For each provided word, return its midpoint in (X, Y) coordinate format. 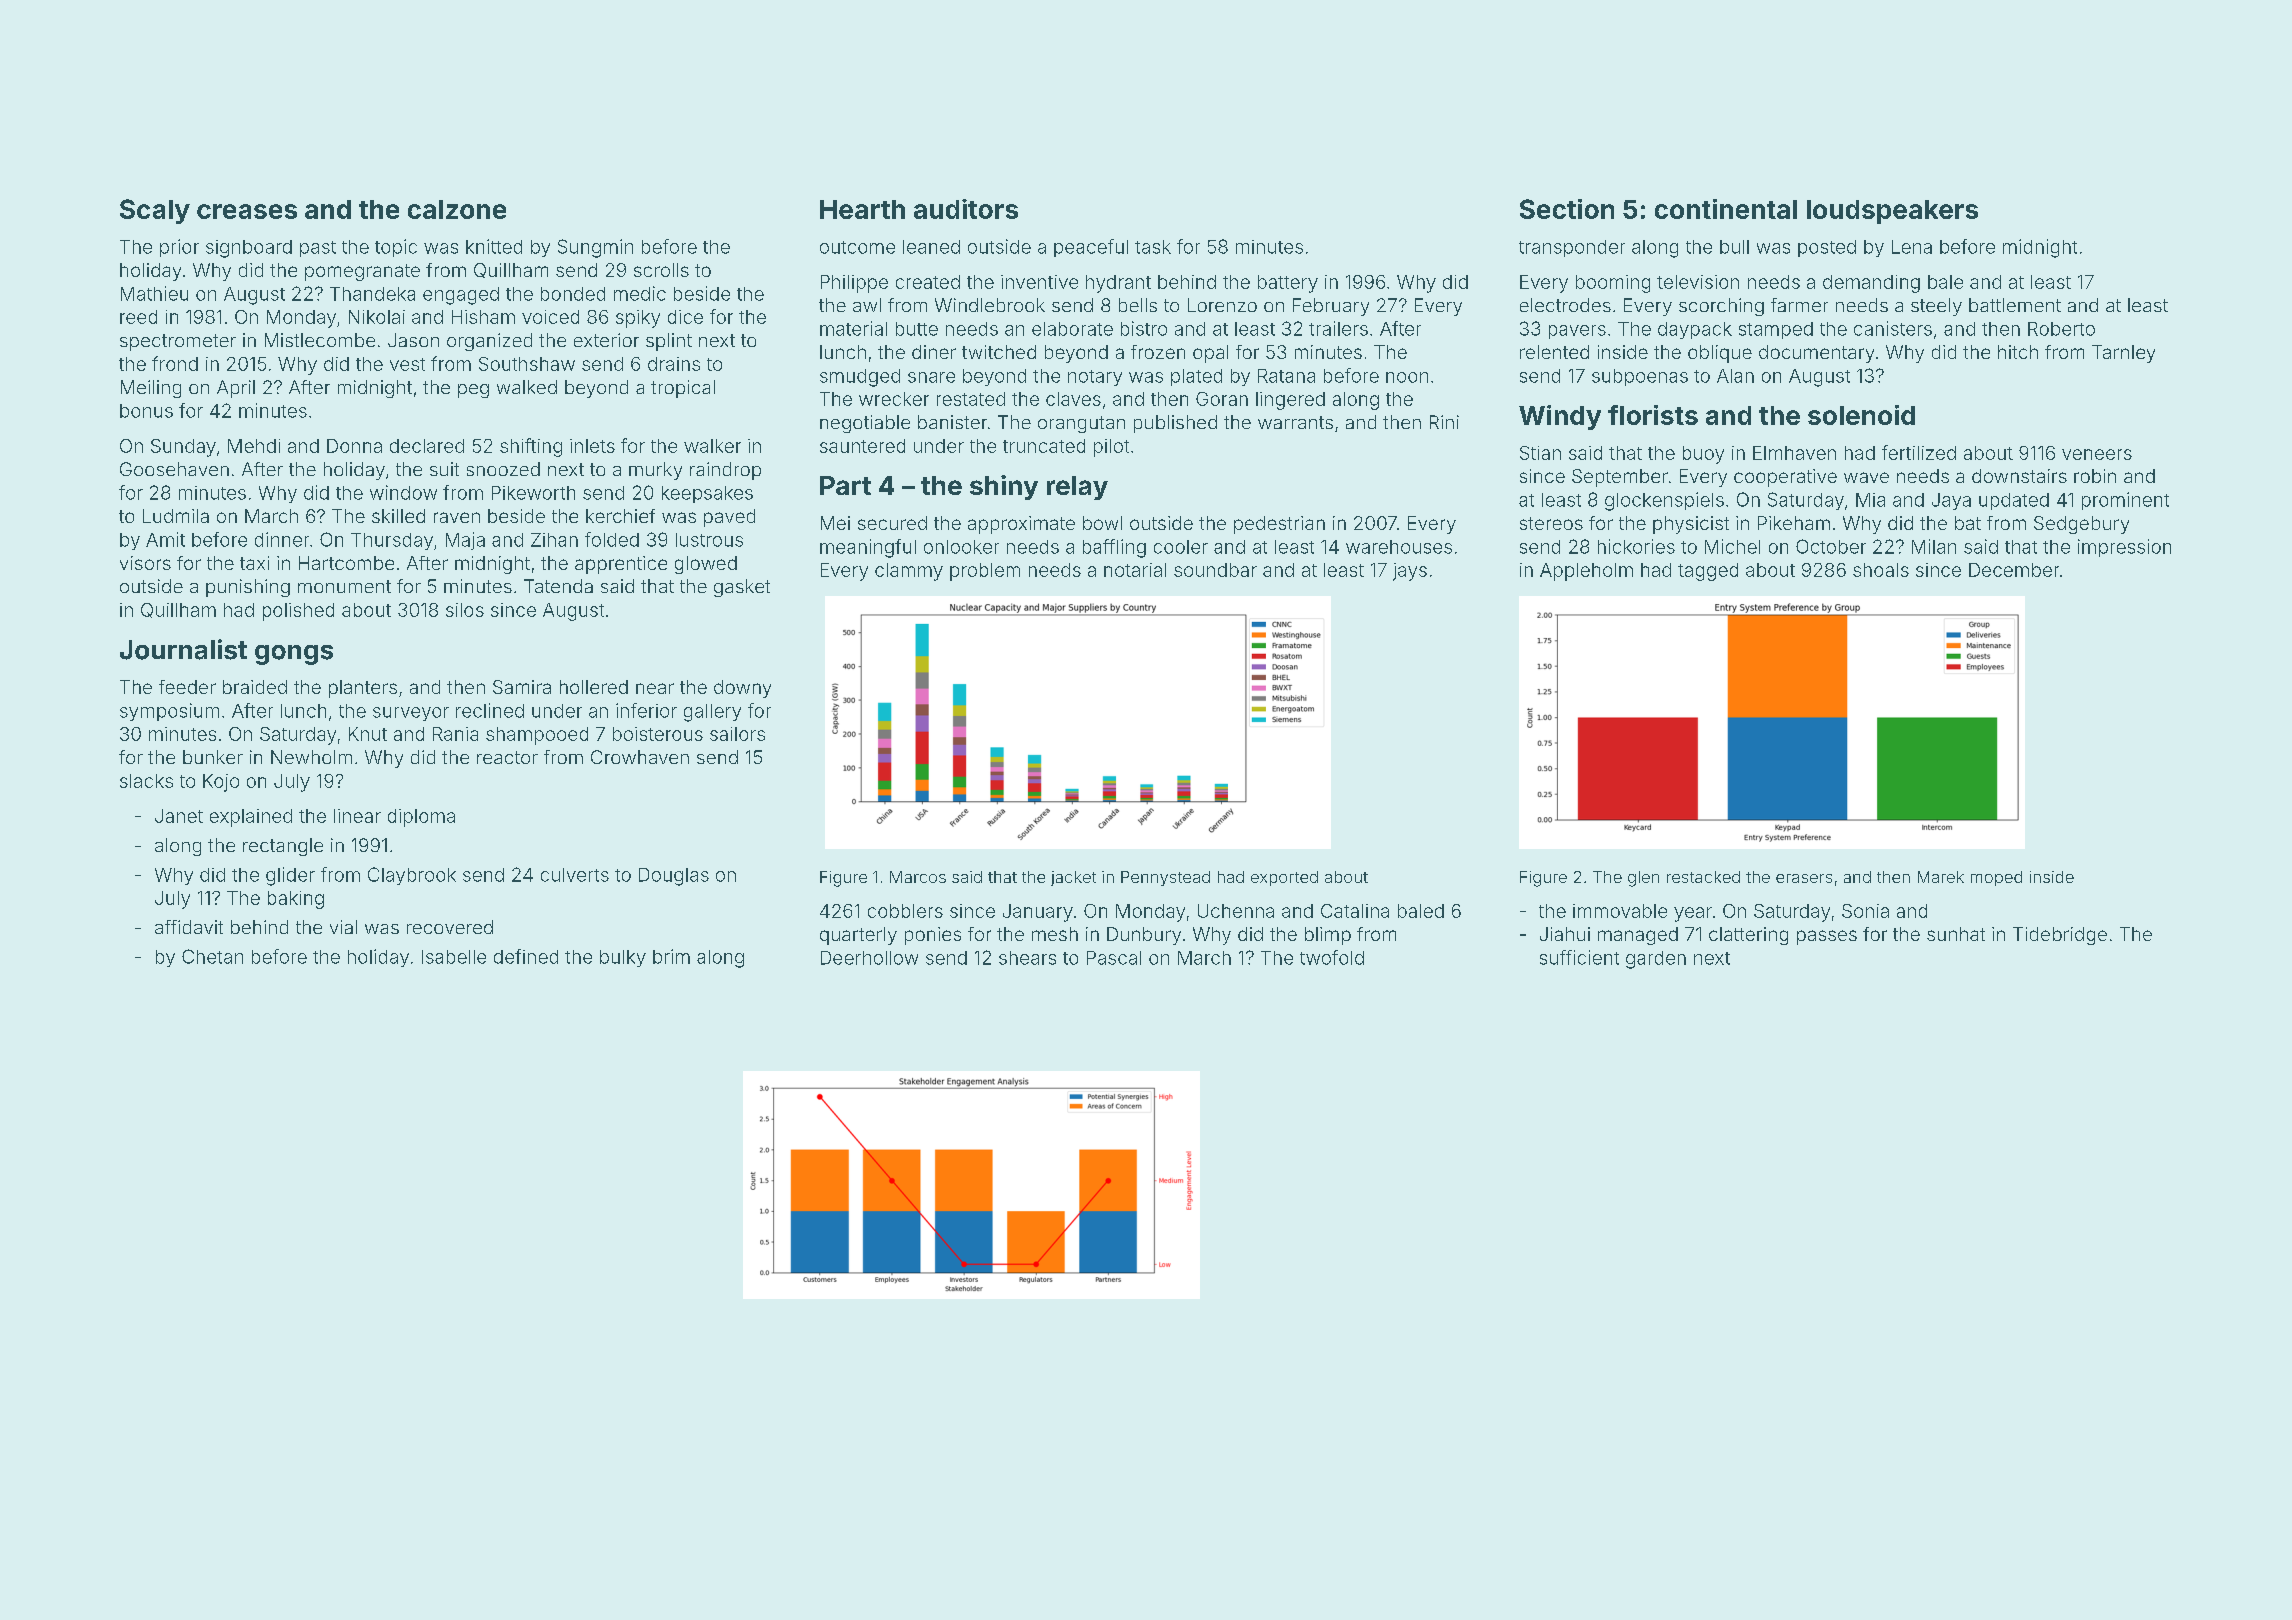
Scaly (155, 211)
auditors (966, 209)
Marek (1941, 877)
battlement (2015, 305)
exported (1284, 878)
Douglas (674, 877)
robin (2095, 476)
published (1175, 424)
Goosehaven (174, 469)
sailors (737, 734)
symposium (169, 712)
